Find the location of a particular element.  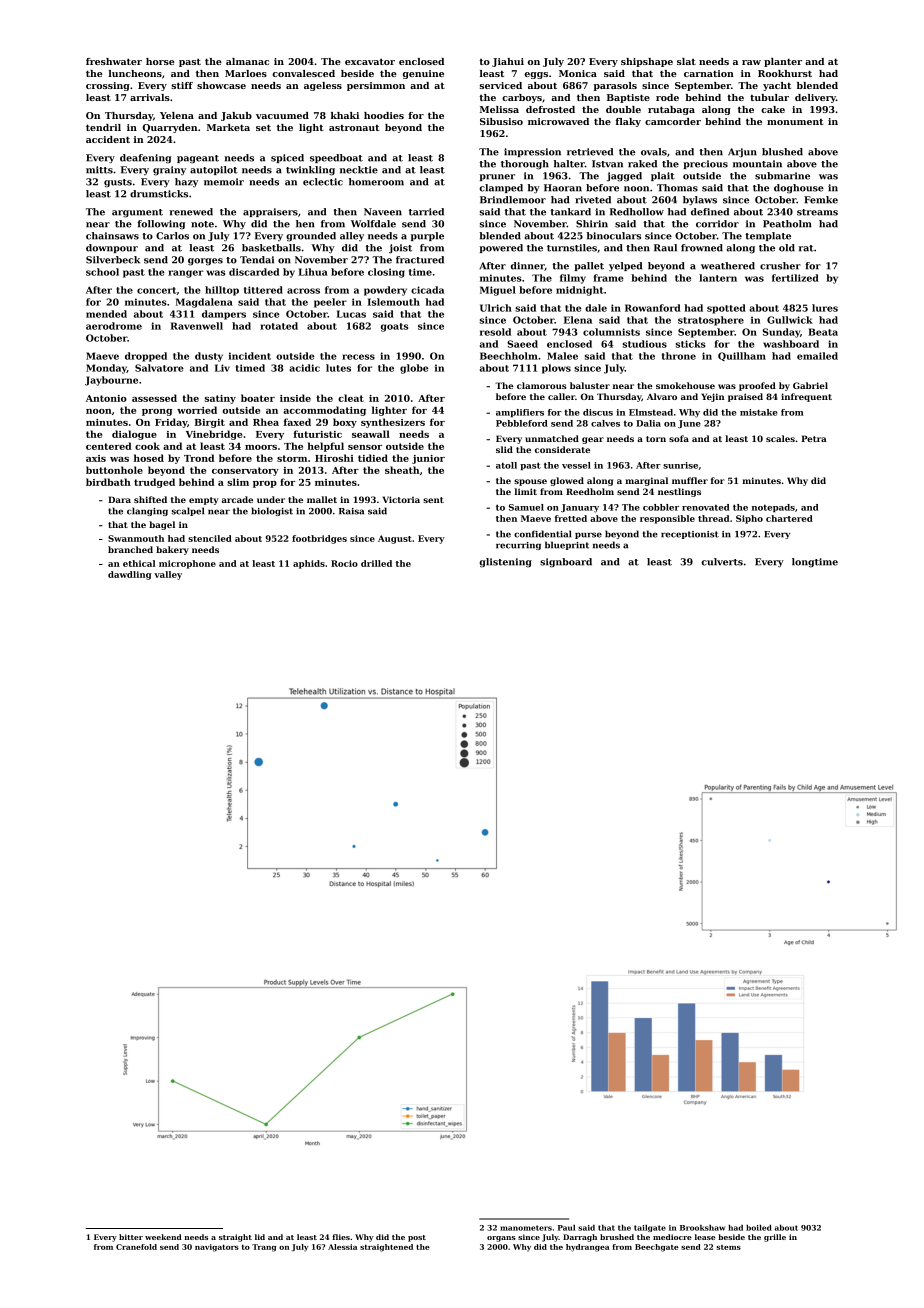

dawdling is located at coordinates (129, 575).
